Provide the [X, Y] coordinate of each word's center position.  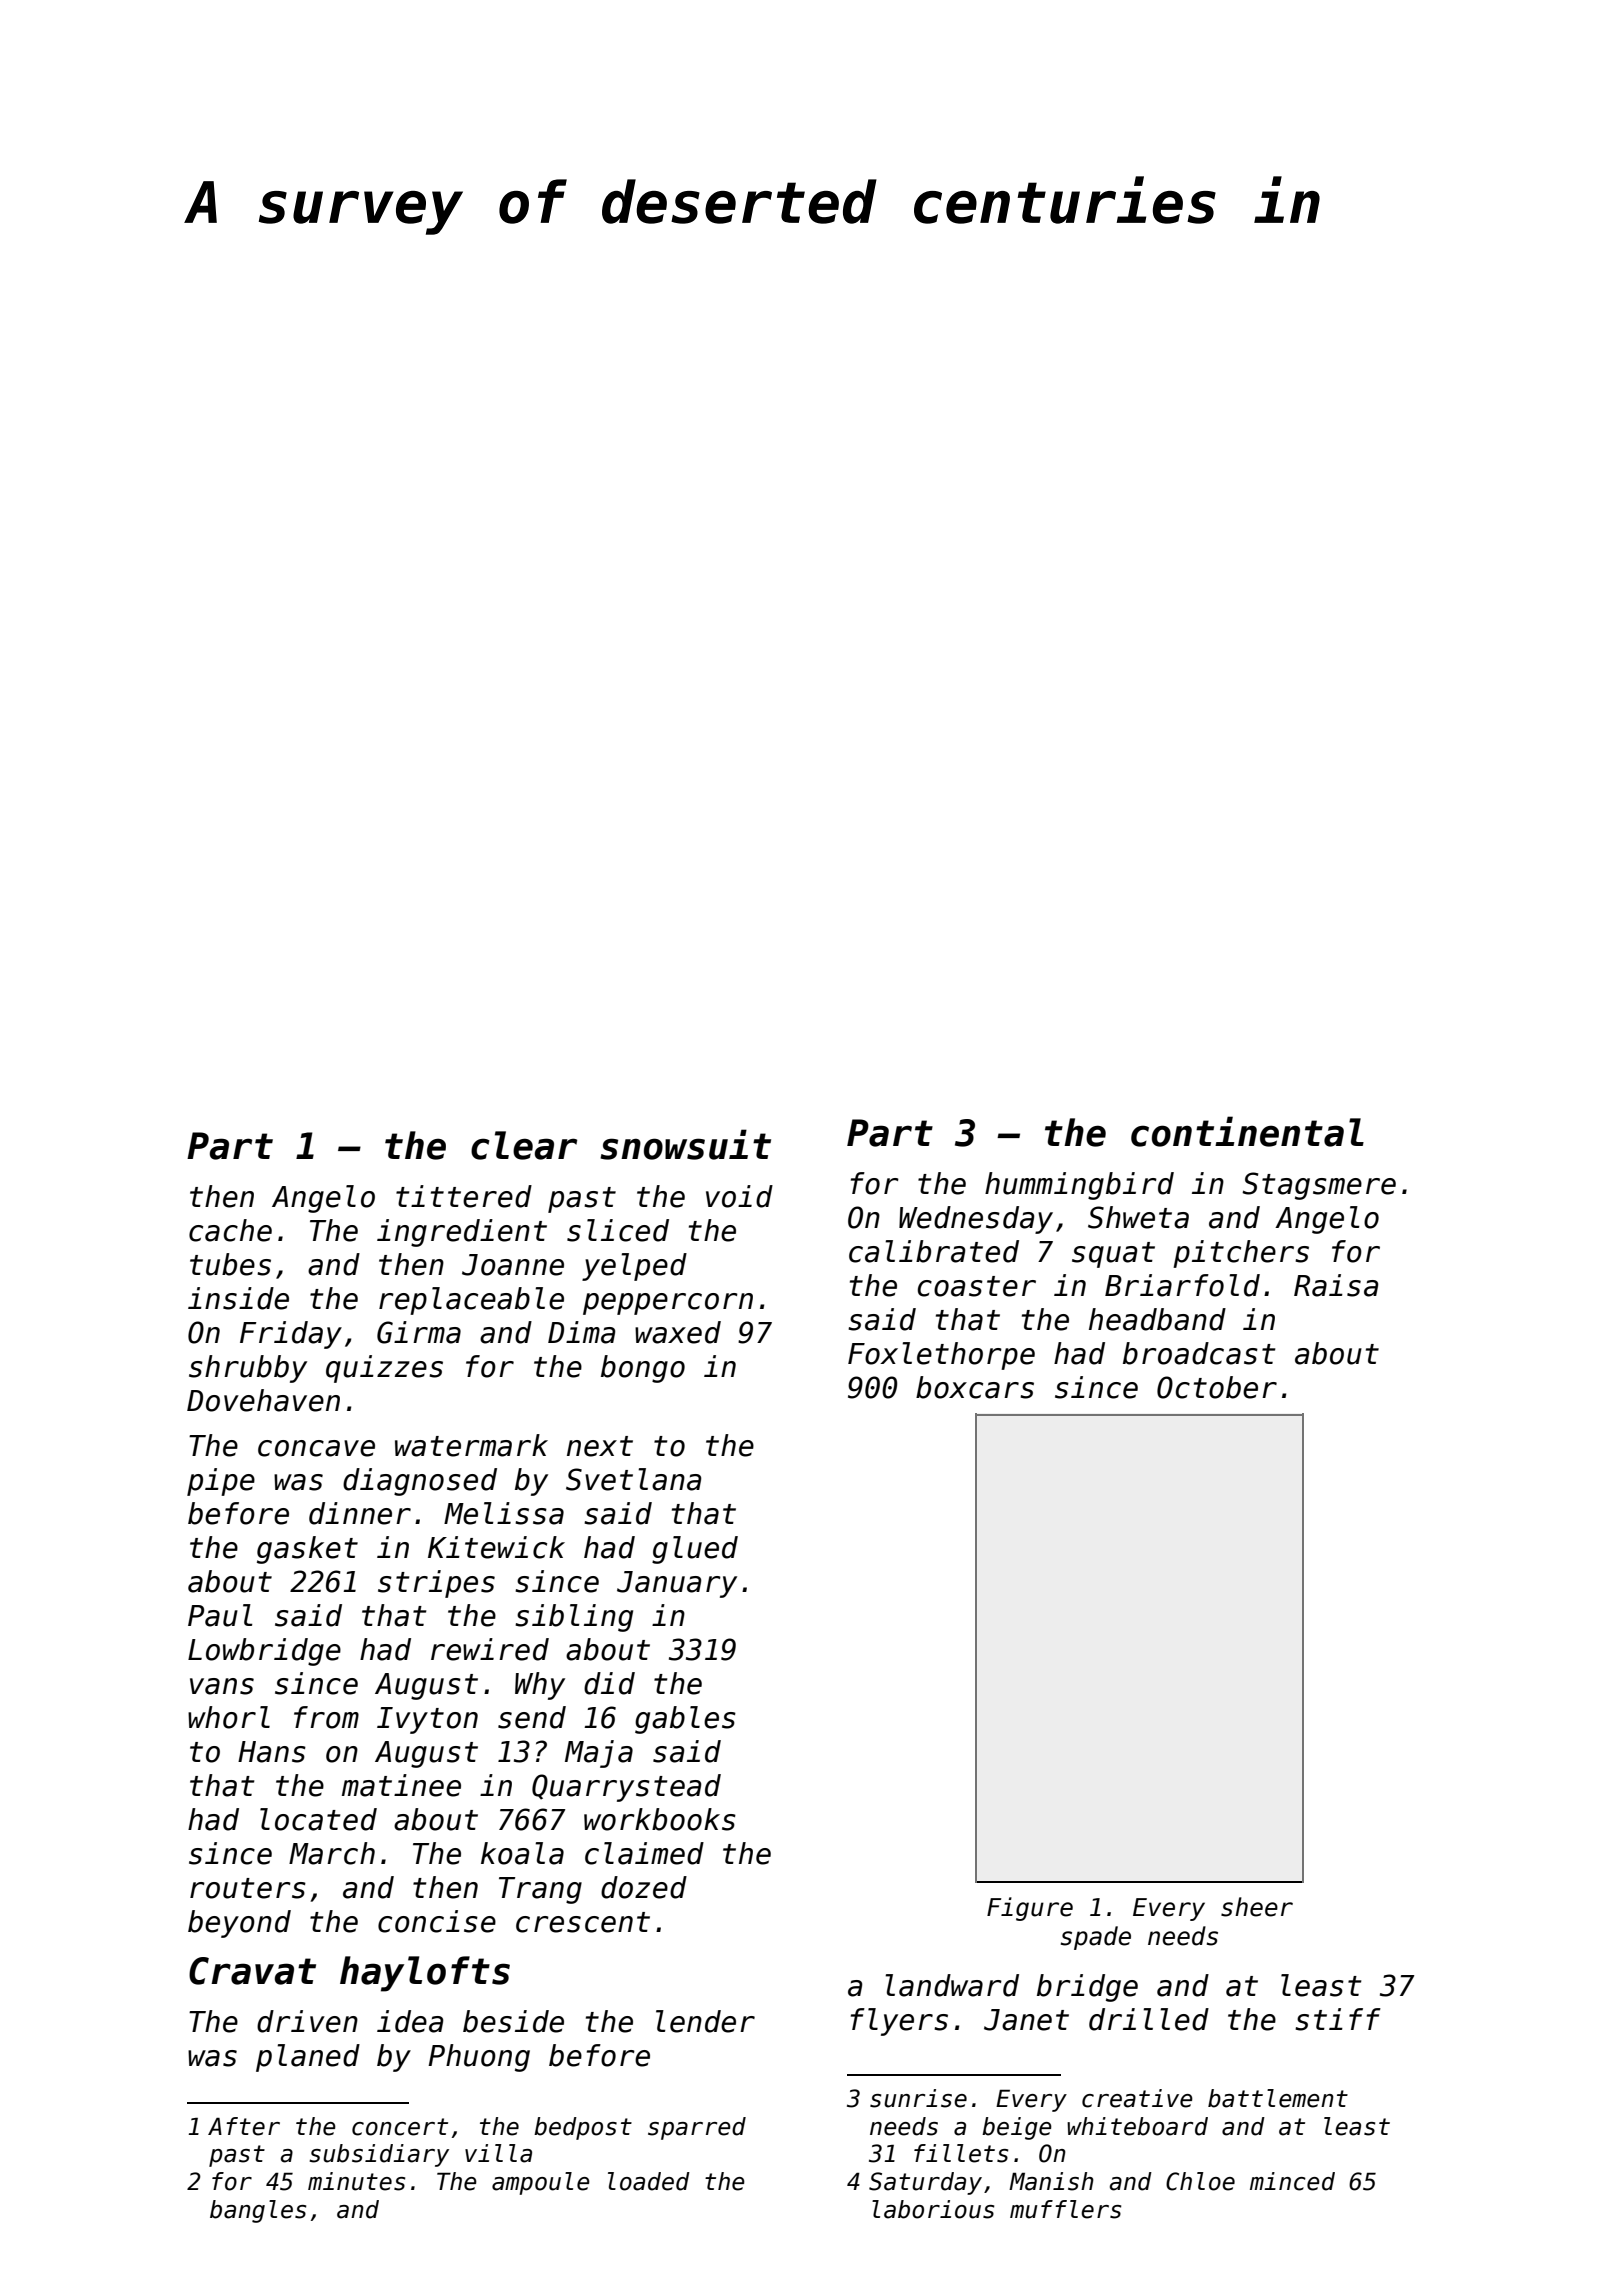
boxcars [975, 1387]
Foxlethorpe [941, 1356]
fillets [961, 2153]
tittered [464, 1196]
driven [307, 2021]
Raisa [1336, 1285]
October [1217, 1387]
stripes [436, 1584]
